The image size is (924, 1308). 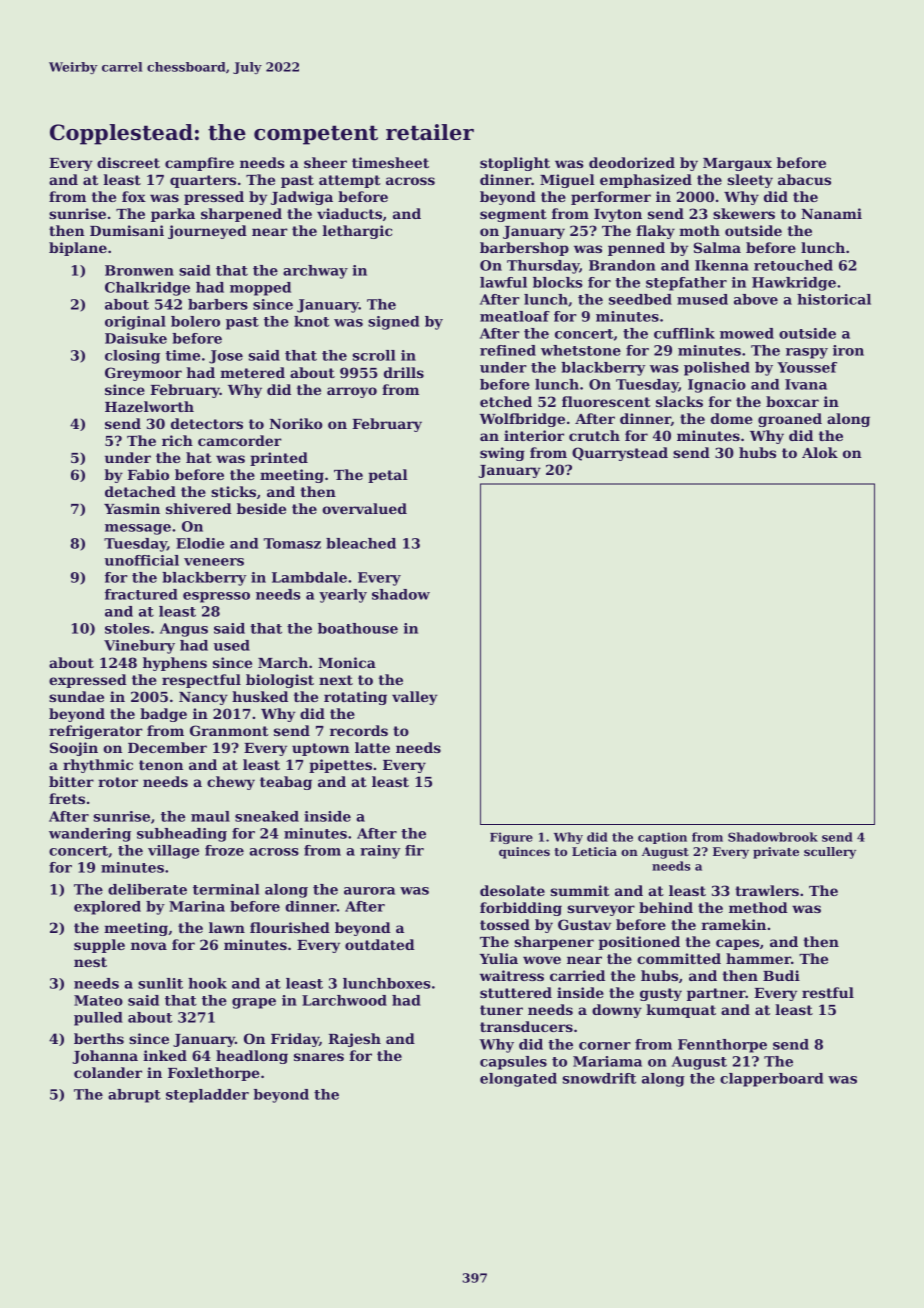 I want to click on parka, so click(x=173, y=215).
